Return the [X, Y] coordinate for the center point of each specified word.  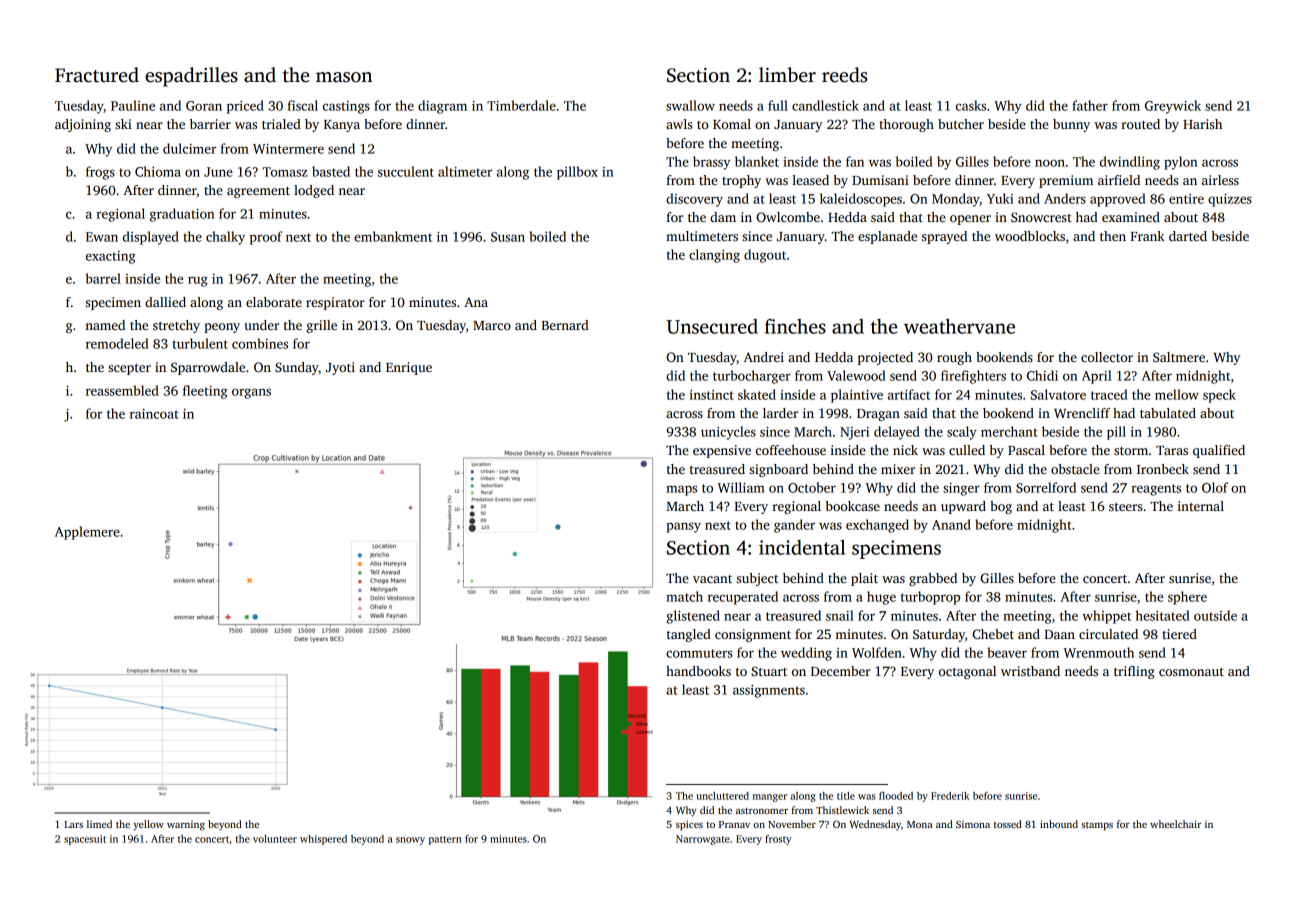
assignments [769, 691]
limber [787, 75]
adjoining [83, 125]
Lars [73, 824]
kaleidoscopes [861, 200]
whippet [1106, 617]
